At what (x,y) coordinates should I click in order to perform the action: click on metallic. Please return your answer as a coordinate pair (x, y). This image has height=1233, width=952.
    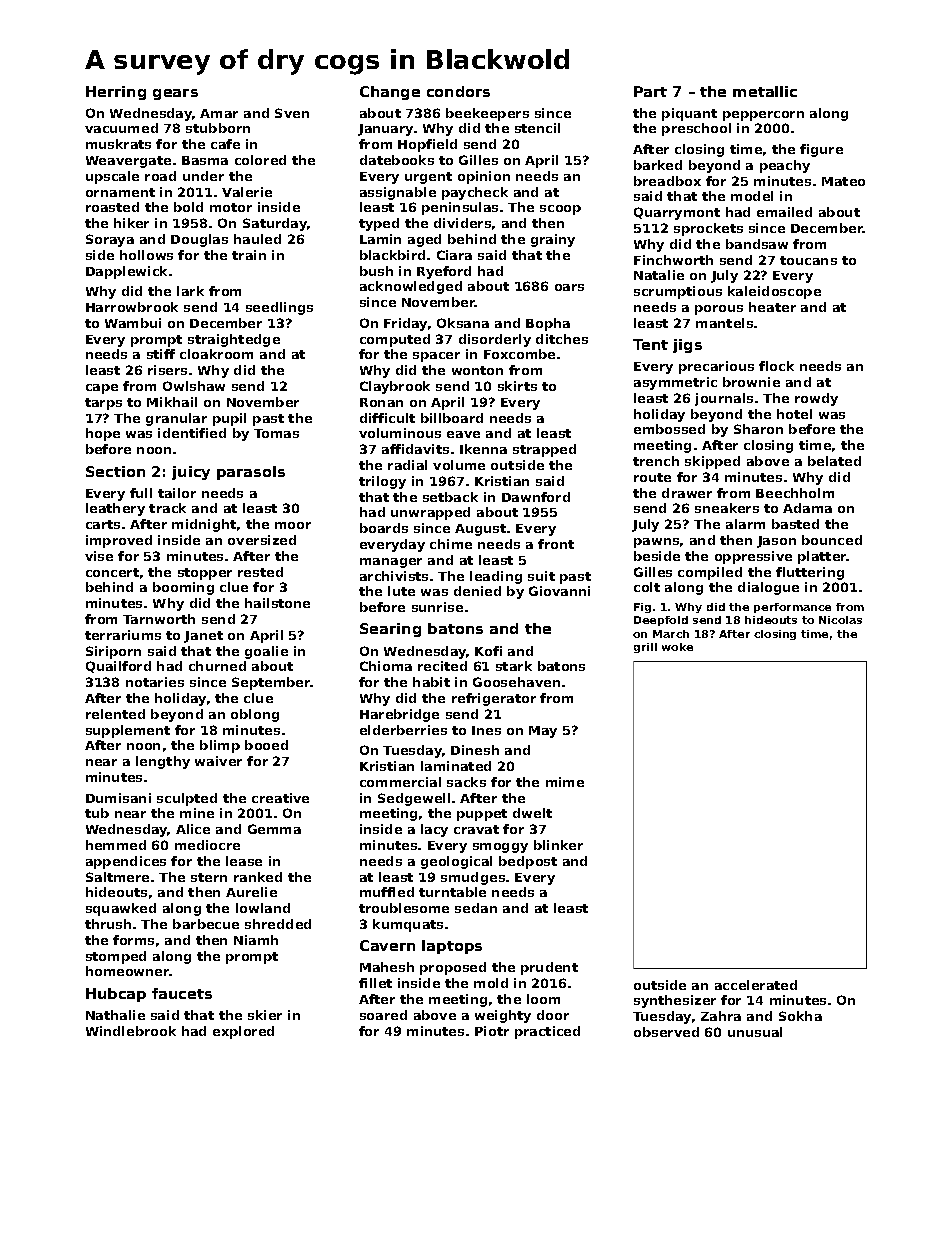
    Looking at the image, I should click on (765, 91).
